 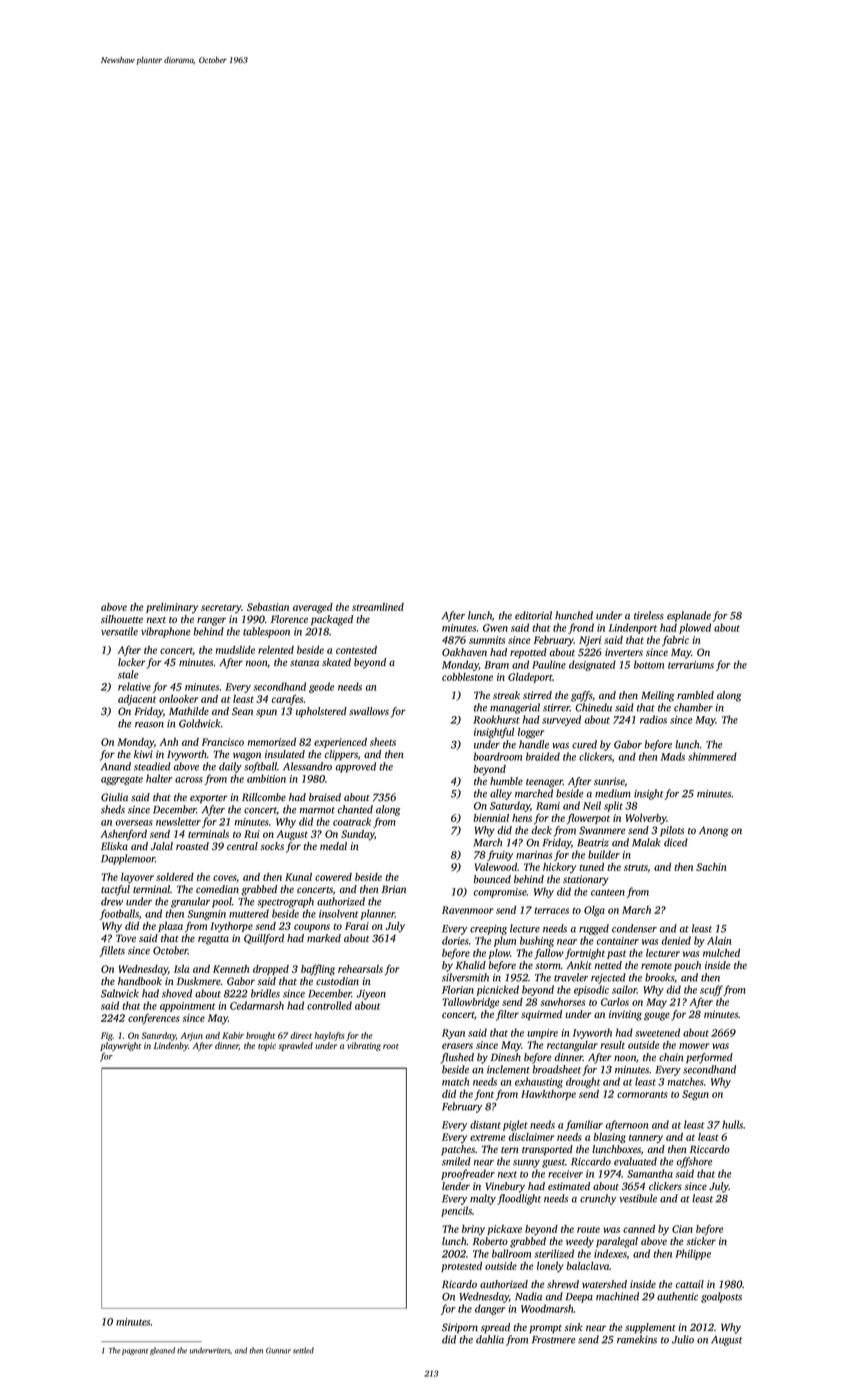 I want to click on tannery, so click(x=646, y=1139).
